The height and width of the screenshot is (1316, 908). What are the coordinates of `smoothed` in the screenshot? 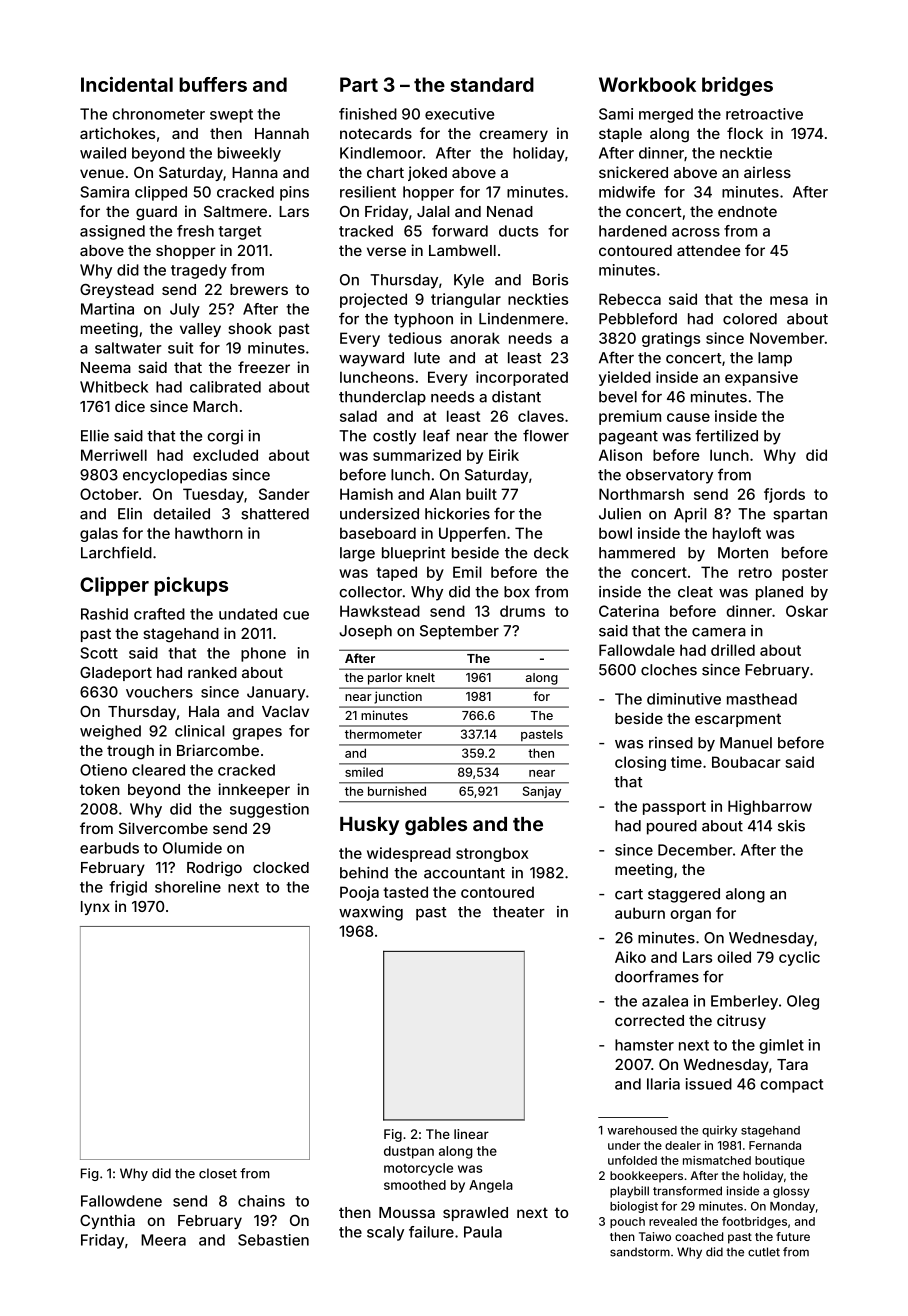 It's located at (415, 1185).
